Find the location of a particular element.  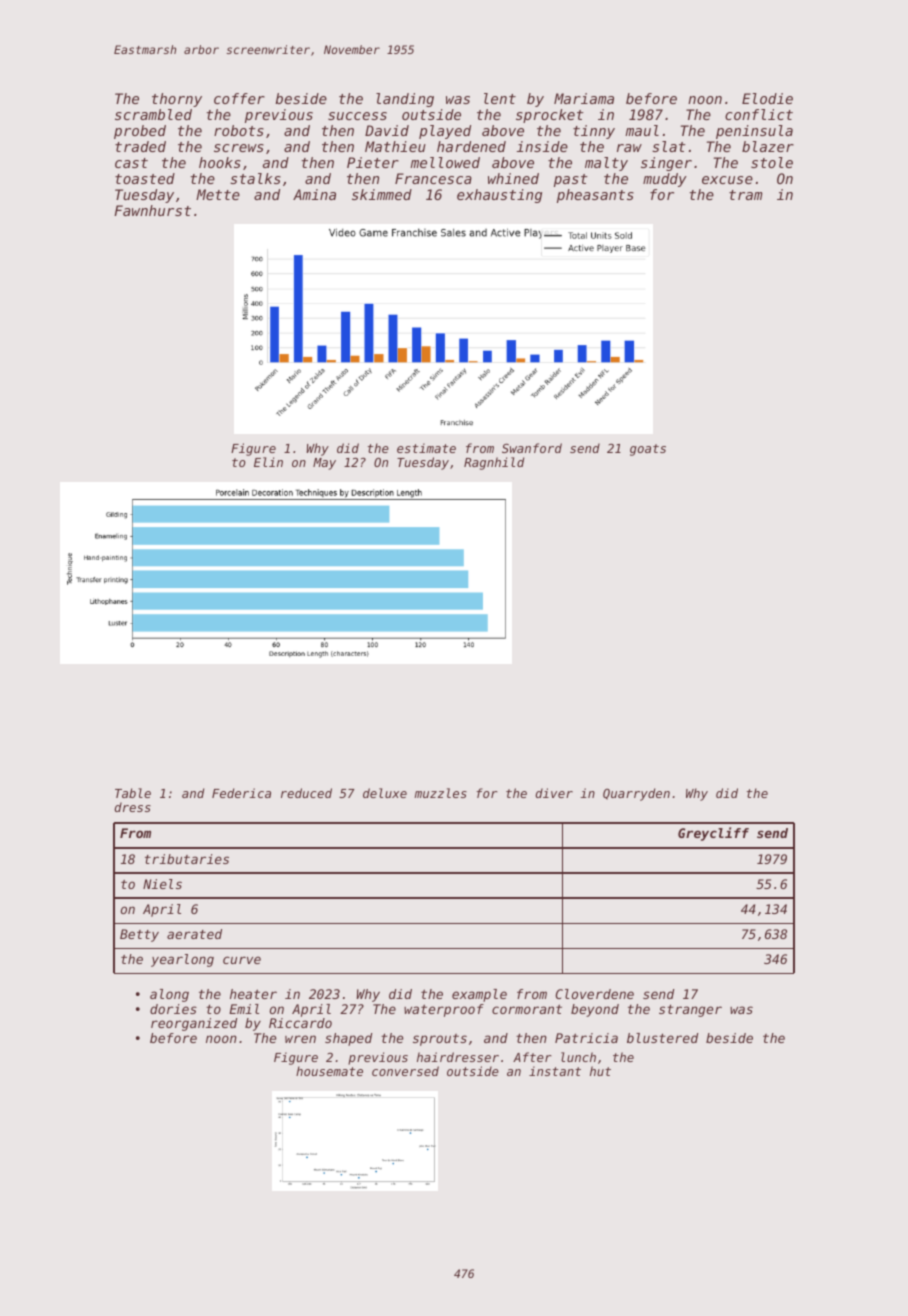

conversed is located at coordinates (405, 1071).
